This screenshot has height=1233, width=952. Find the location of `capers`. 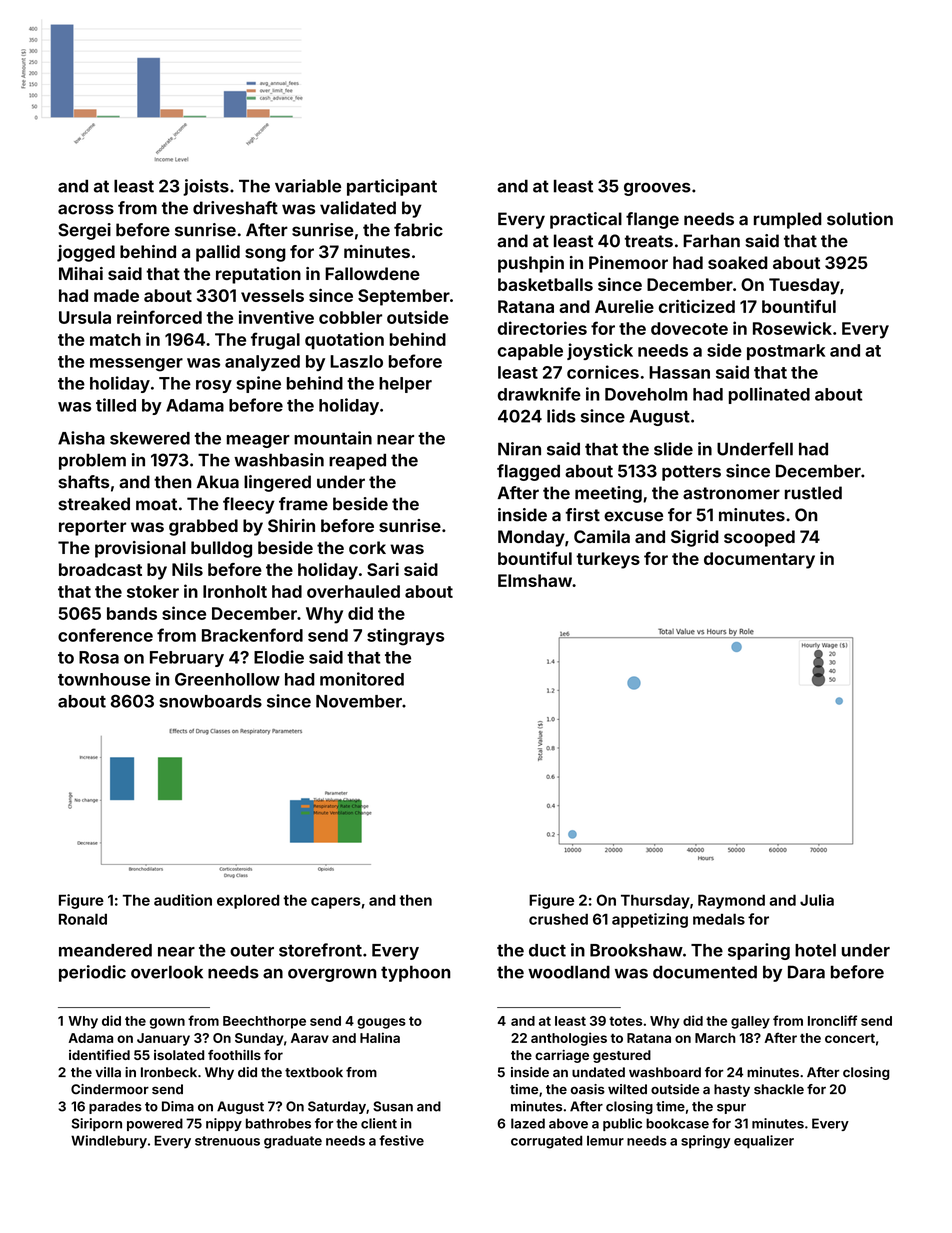

capers is located at coordinates (336, 903).
